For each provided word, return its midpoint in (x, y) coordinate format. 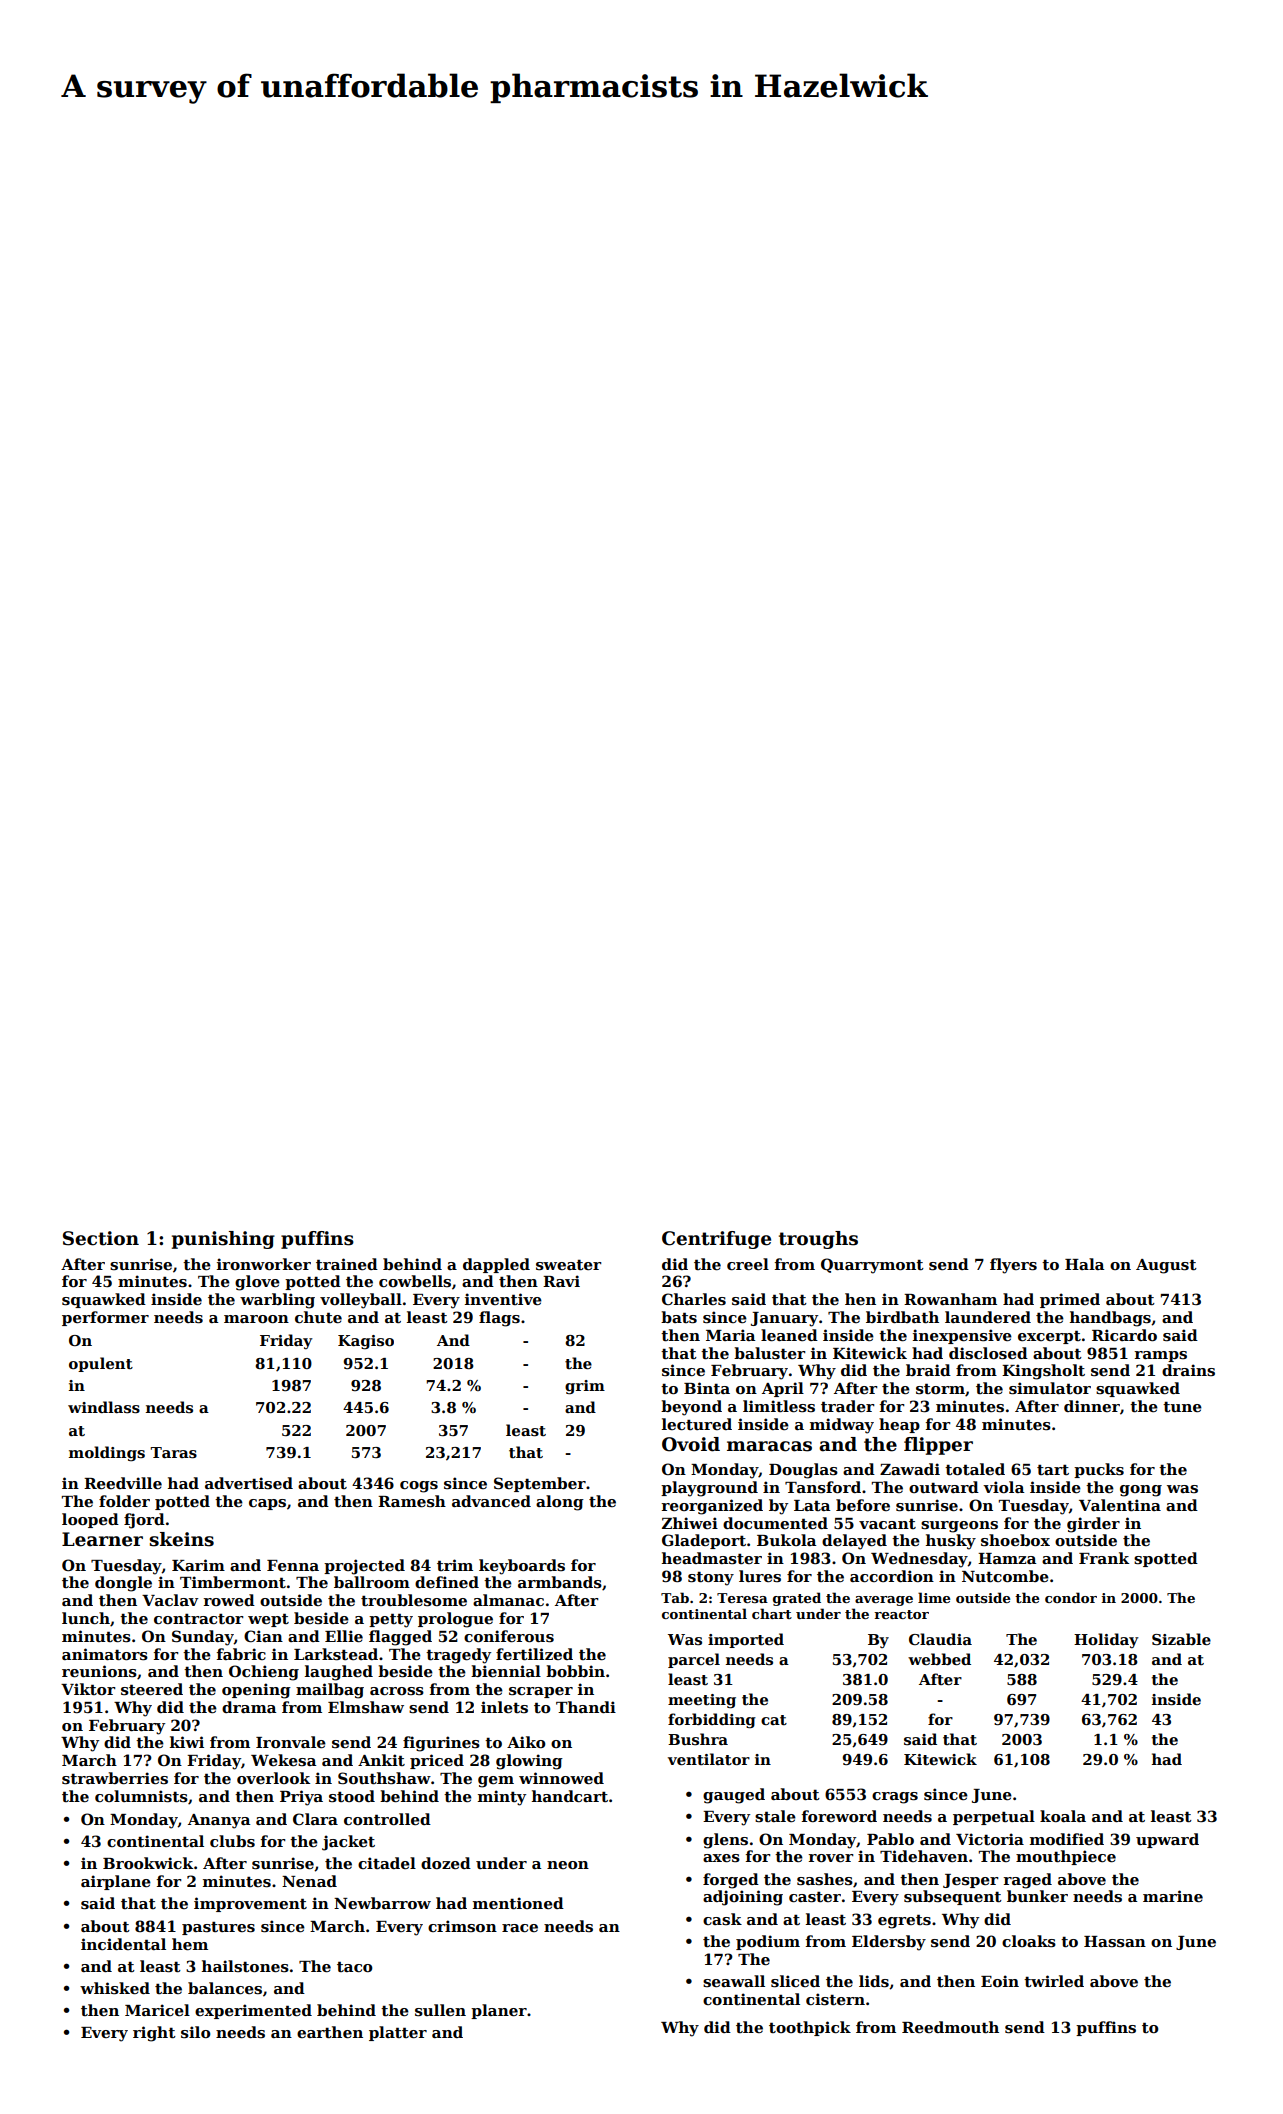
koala (1063, 1816)
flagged (400, 1638)
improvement (250, 1904)
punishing (223, 1240)
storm (940, 1388)
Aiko (526, 1742)
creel (748, 1264)
